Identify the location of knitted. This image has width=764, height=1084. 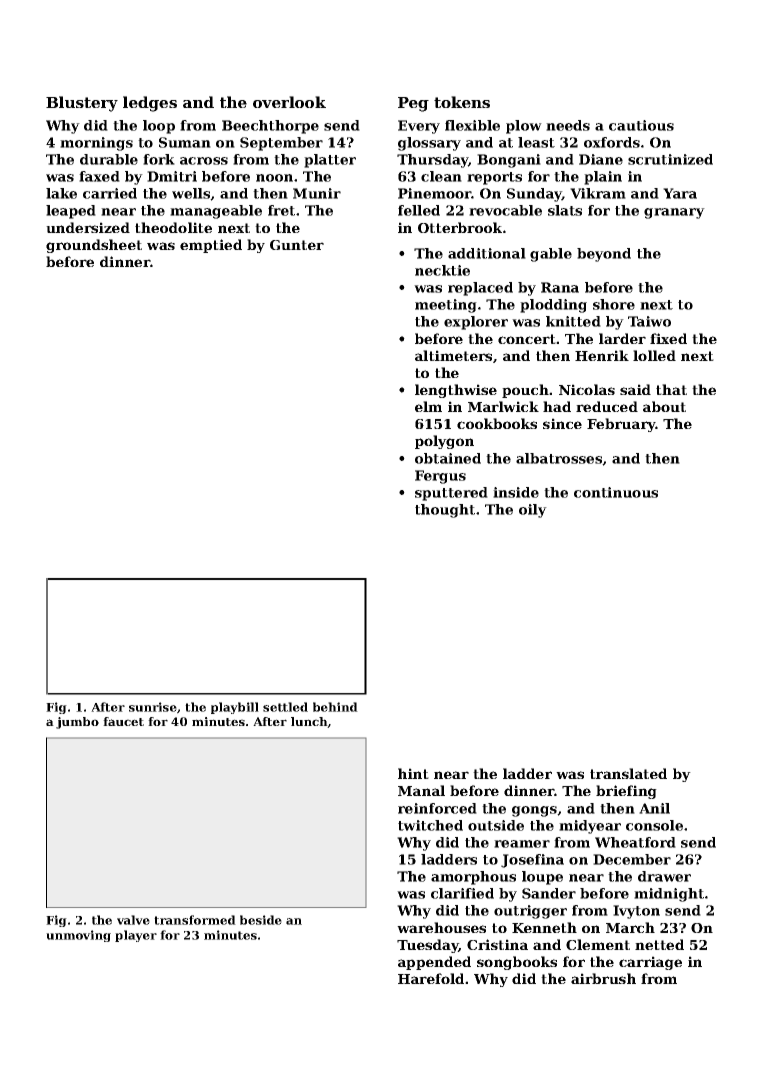
(573, 321).
